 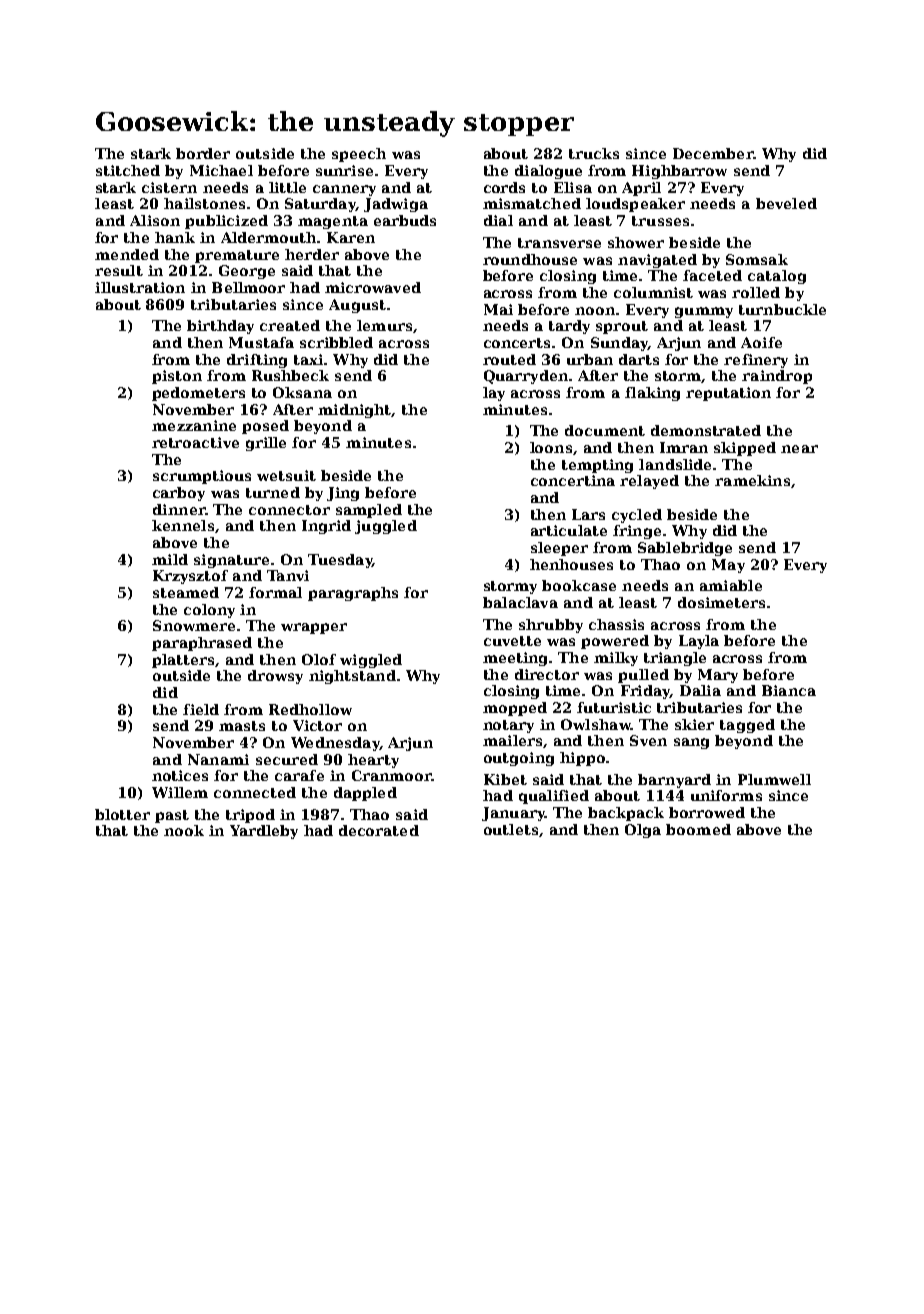 I want to click on Layla, so click(x=699, y=642).
